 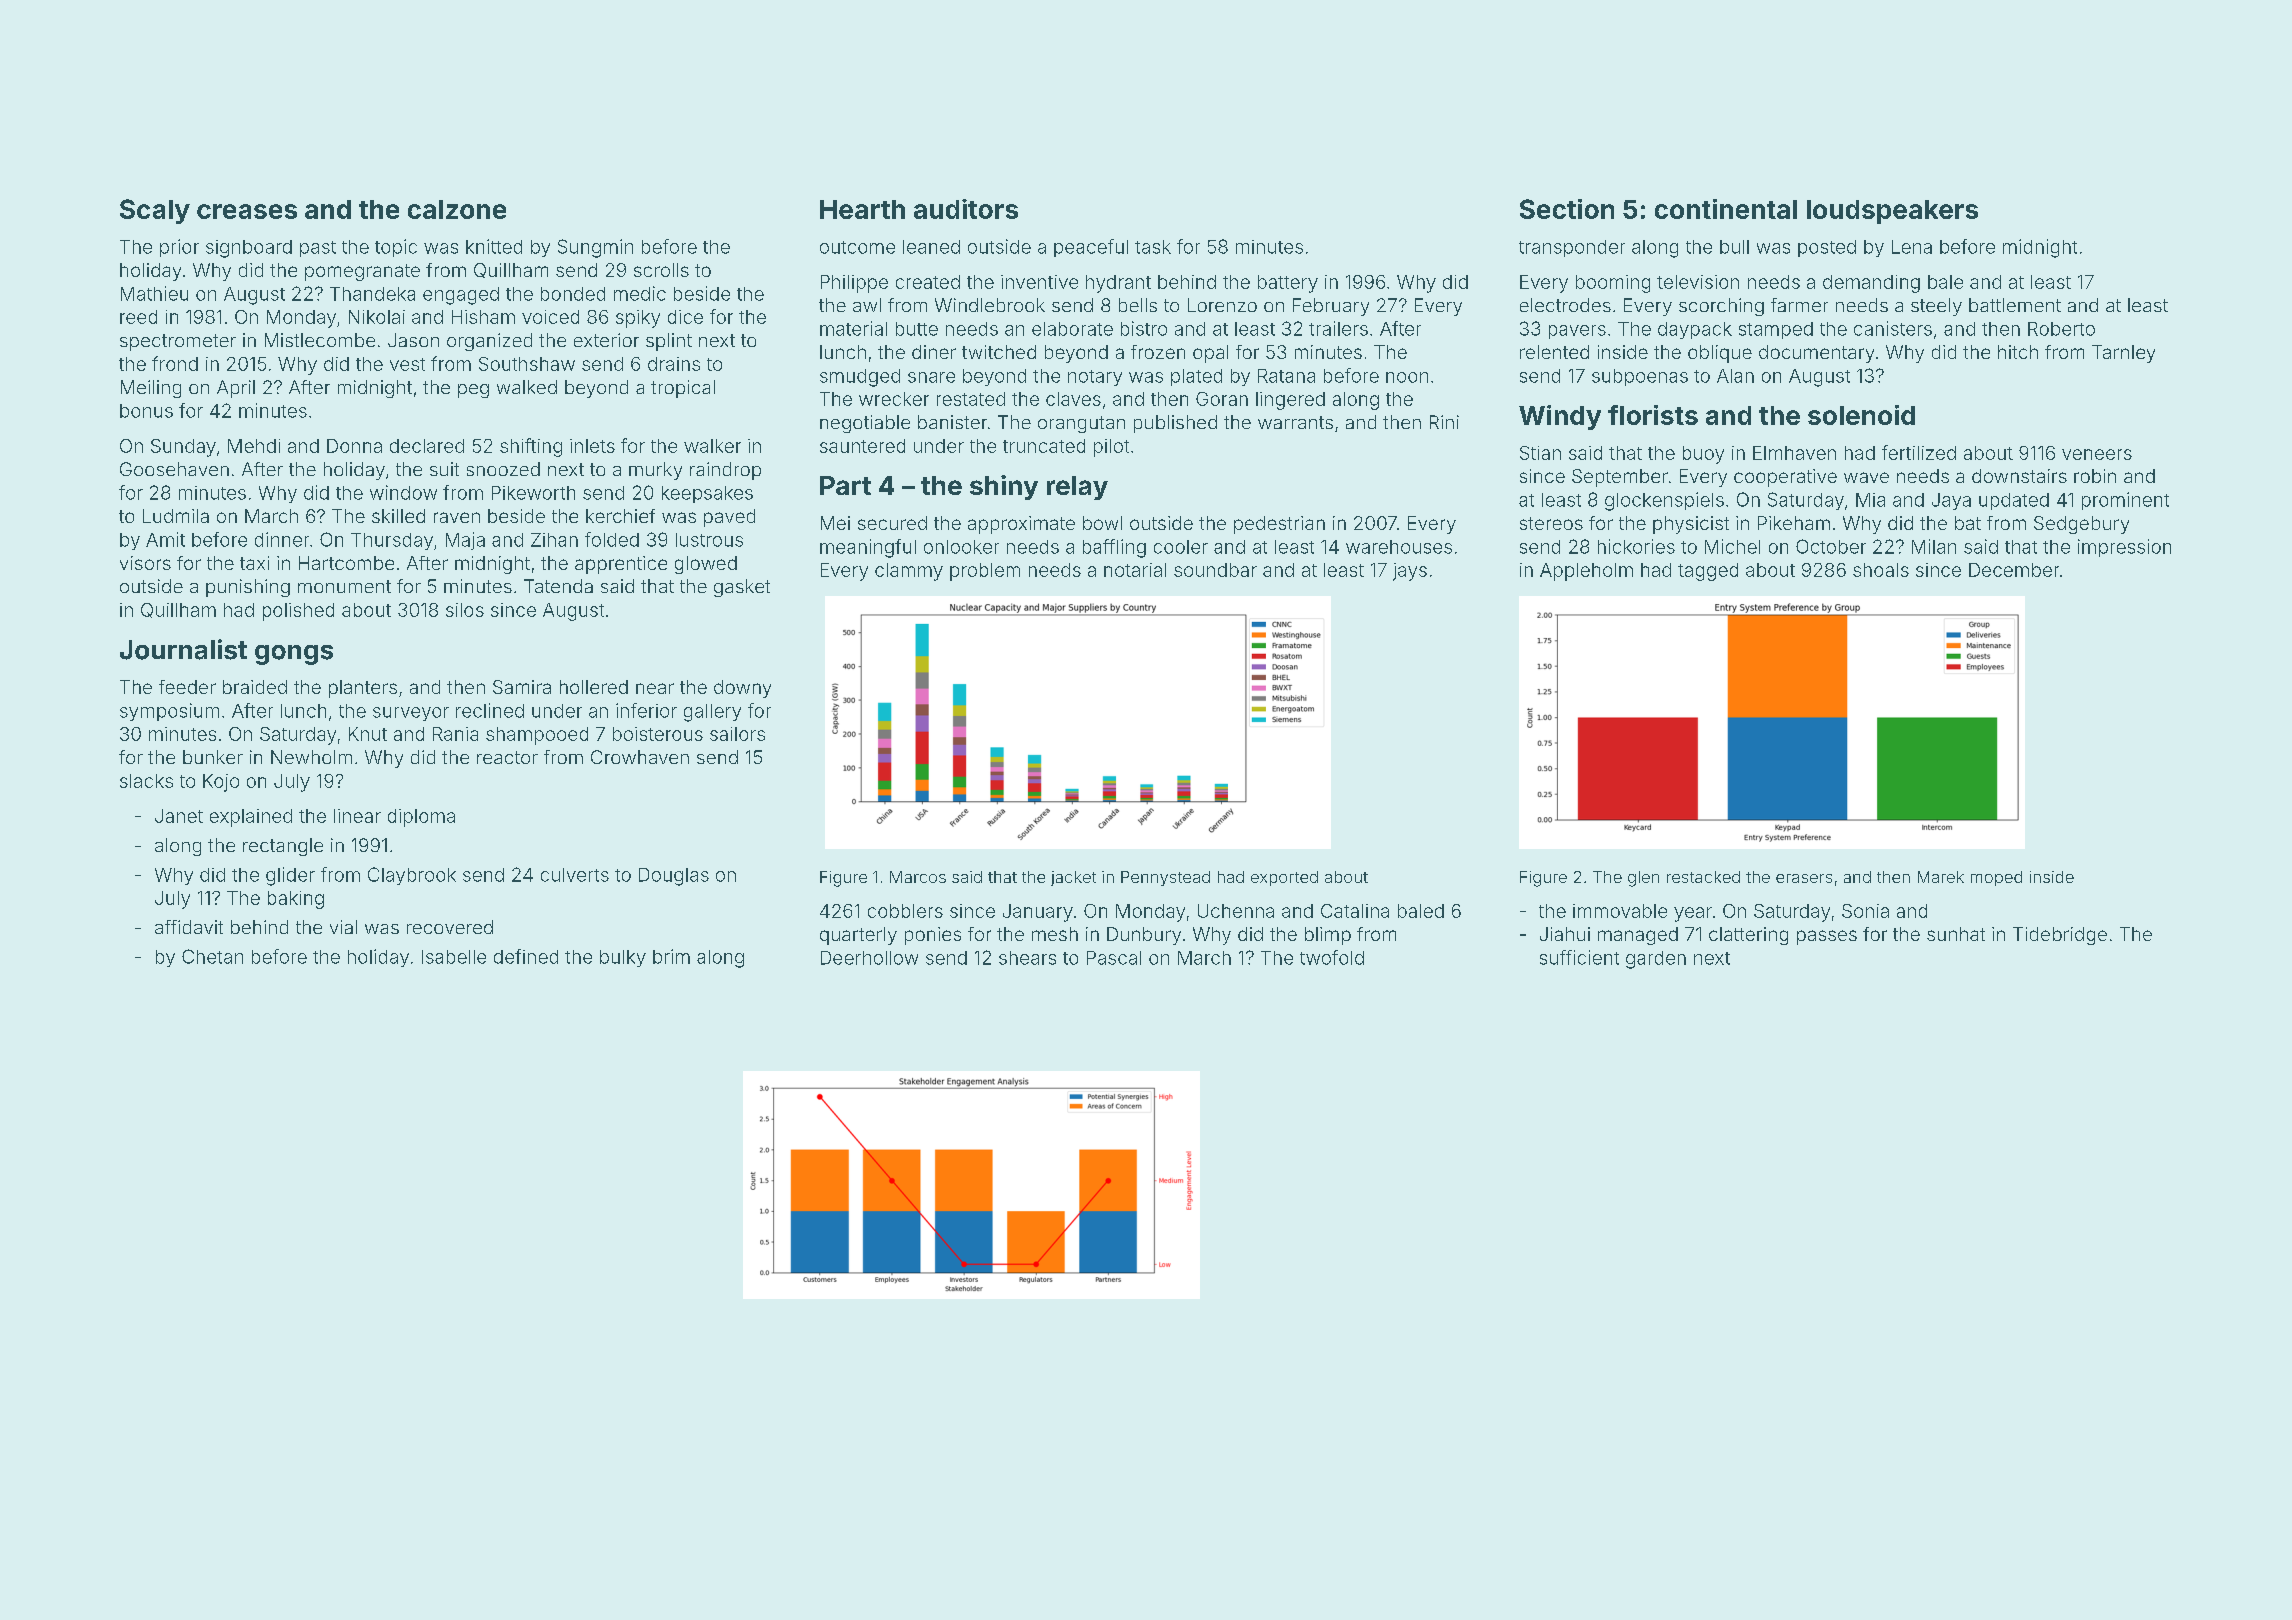 What do you see at coordinates (155, 211) in the image?
I see `Scaly` at bounding box center [155, 211].
